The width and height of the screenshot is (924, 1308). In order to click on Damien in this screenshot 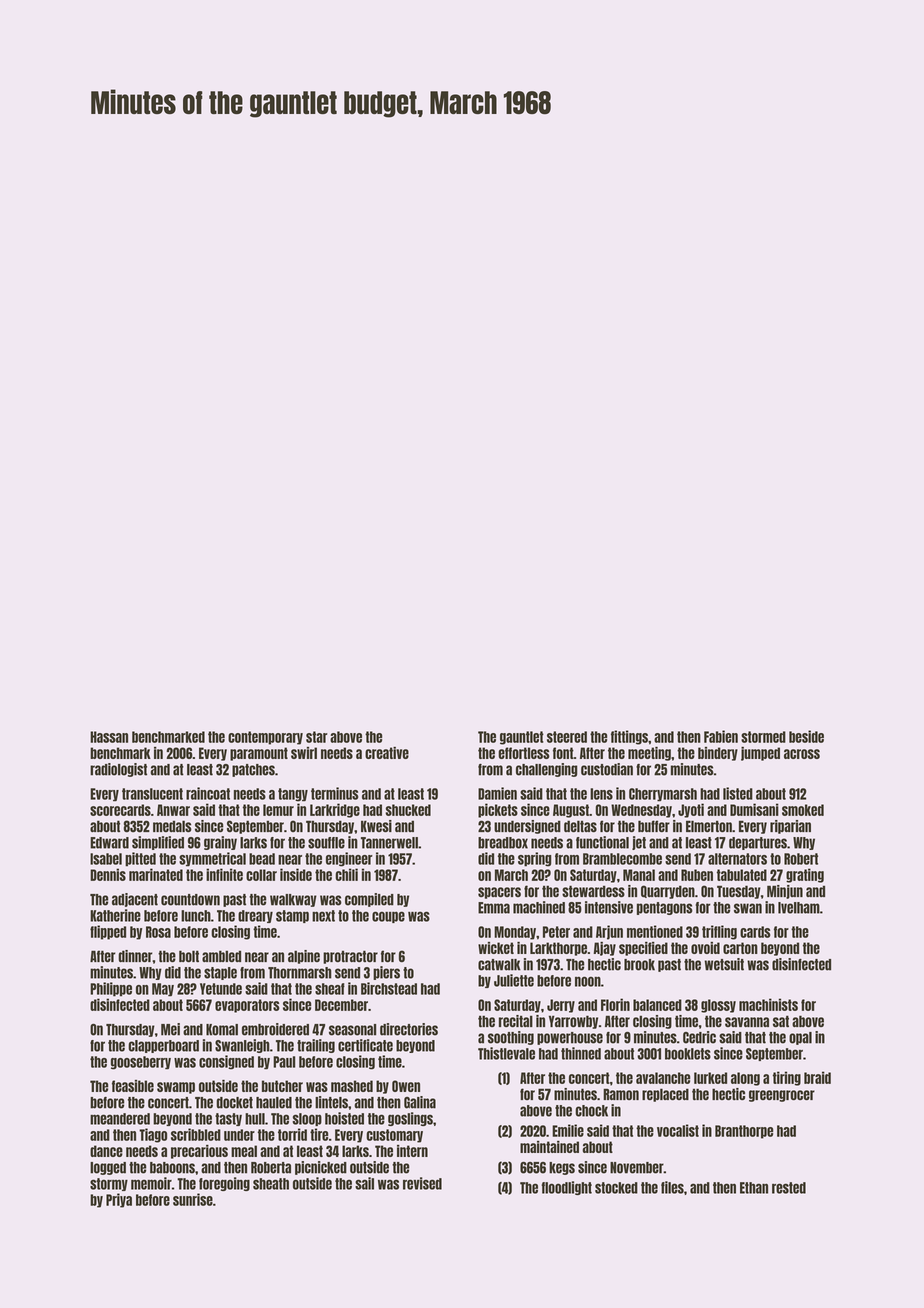, I will do `click(497, 793)`.
